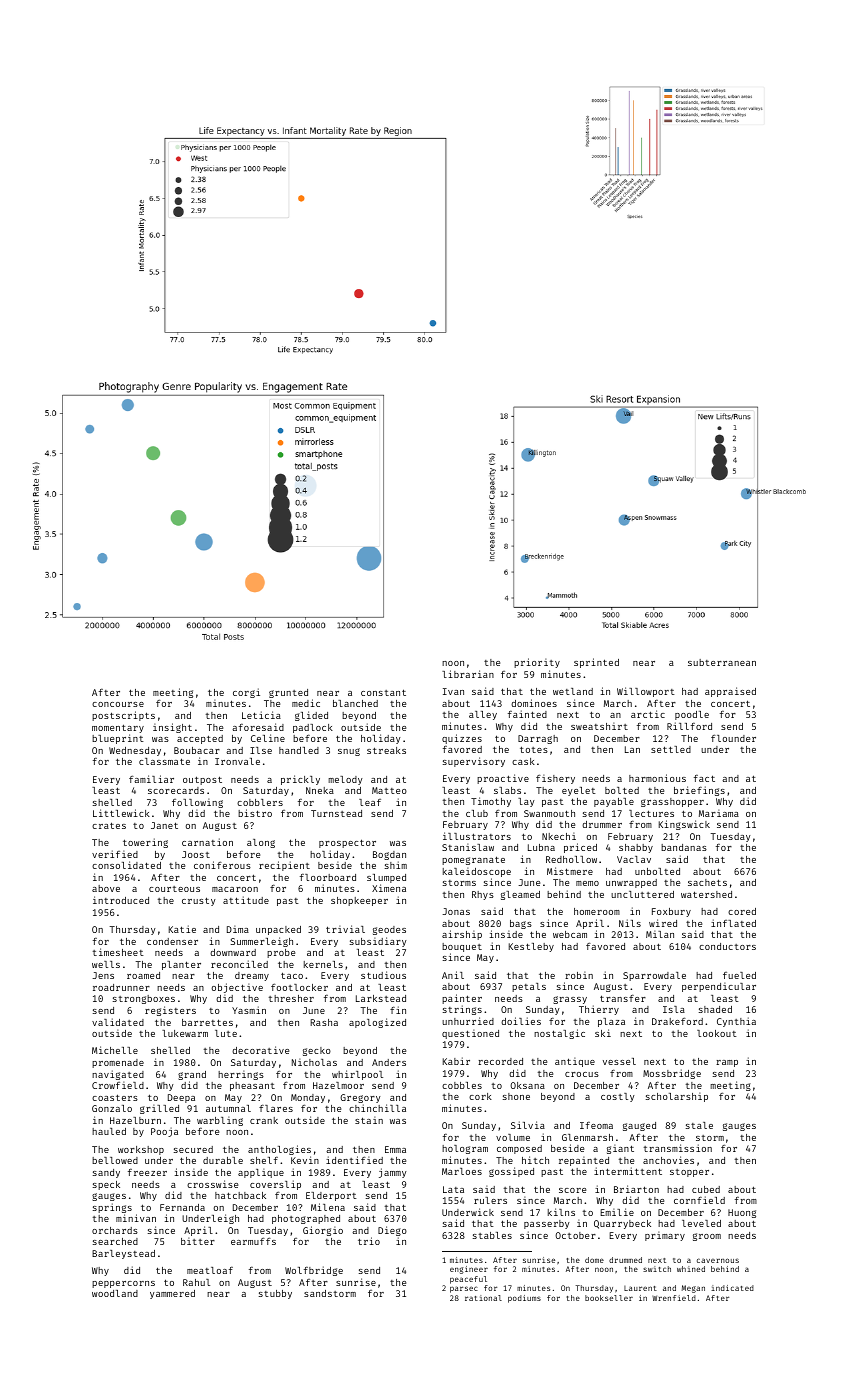 Image resolution: width=849 pixels, height=1400 pixels. Describe the element at coordinates (383, 692) in the document. I see `constant` at that location.
